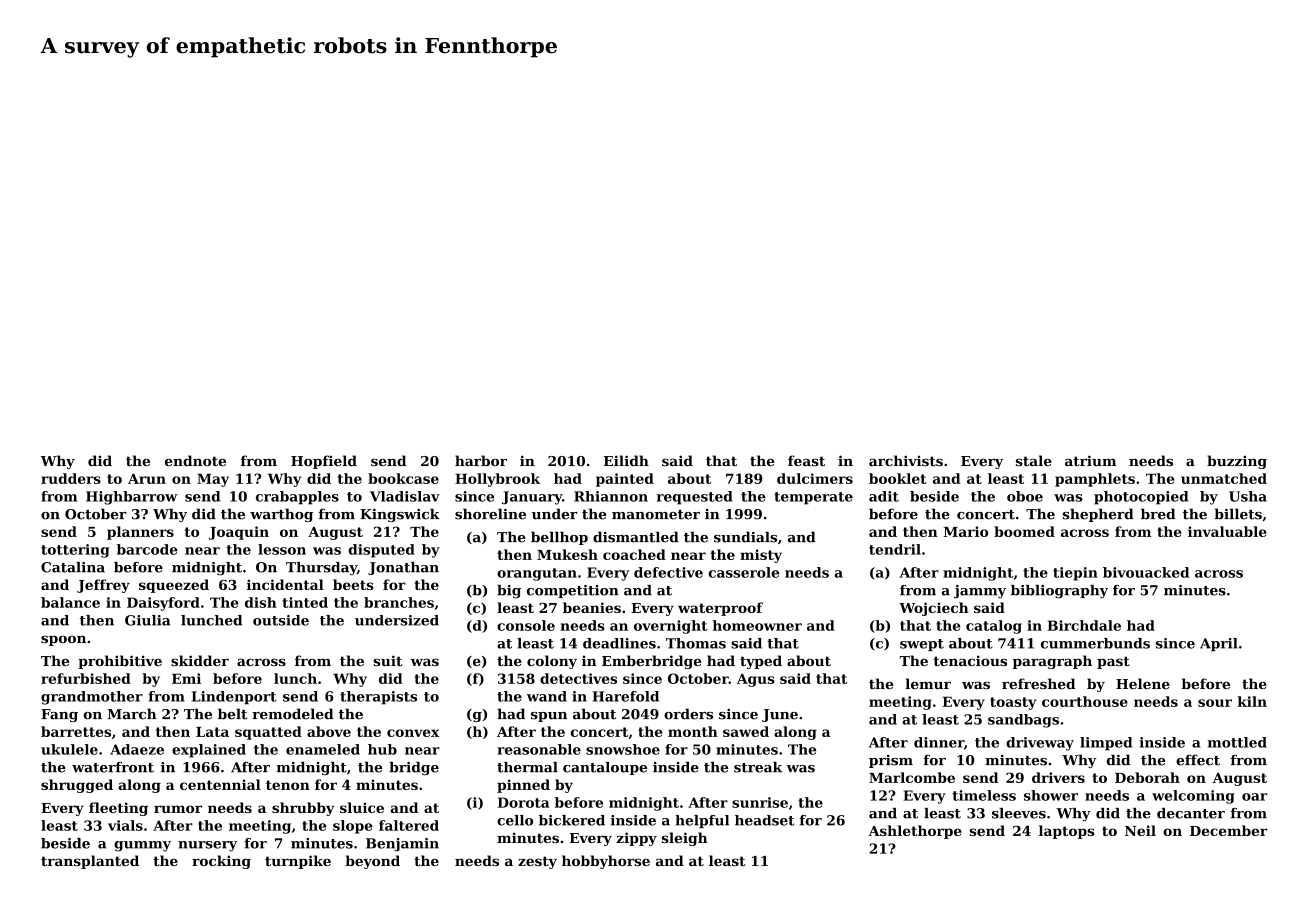 The image size is (1308, 924). What do you see at coordinates (76, 731) in the screenshot?
I see `barrettes` at bounding box center [76, 731].
